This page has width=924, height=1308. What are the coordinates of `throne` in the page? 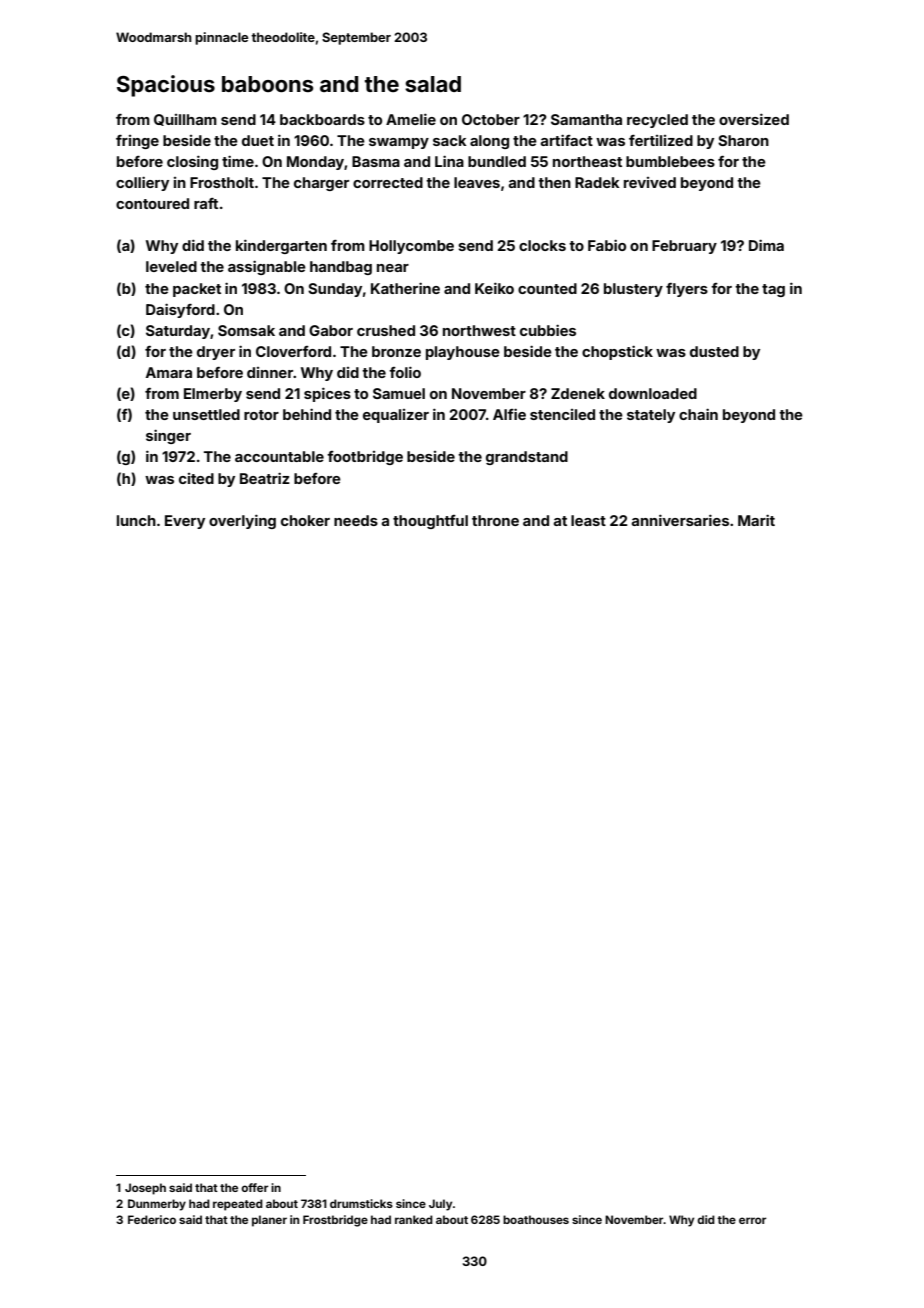 It's located at (495, 520).
